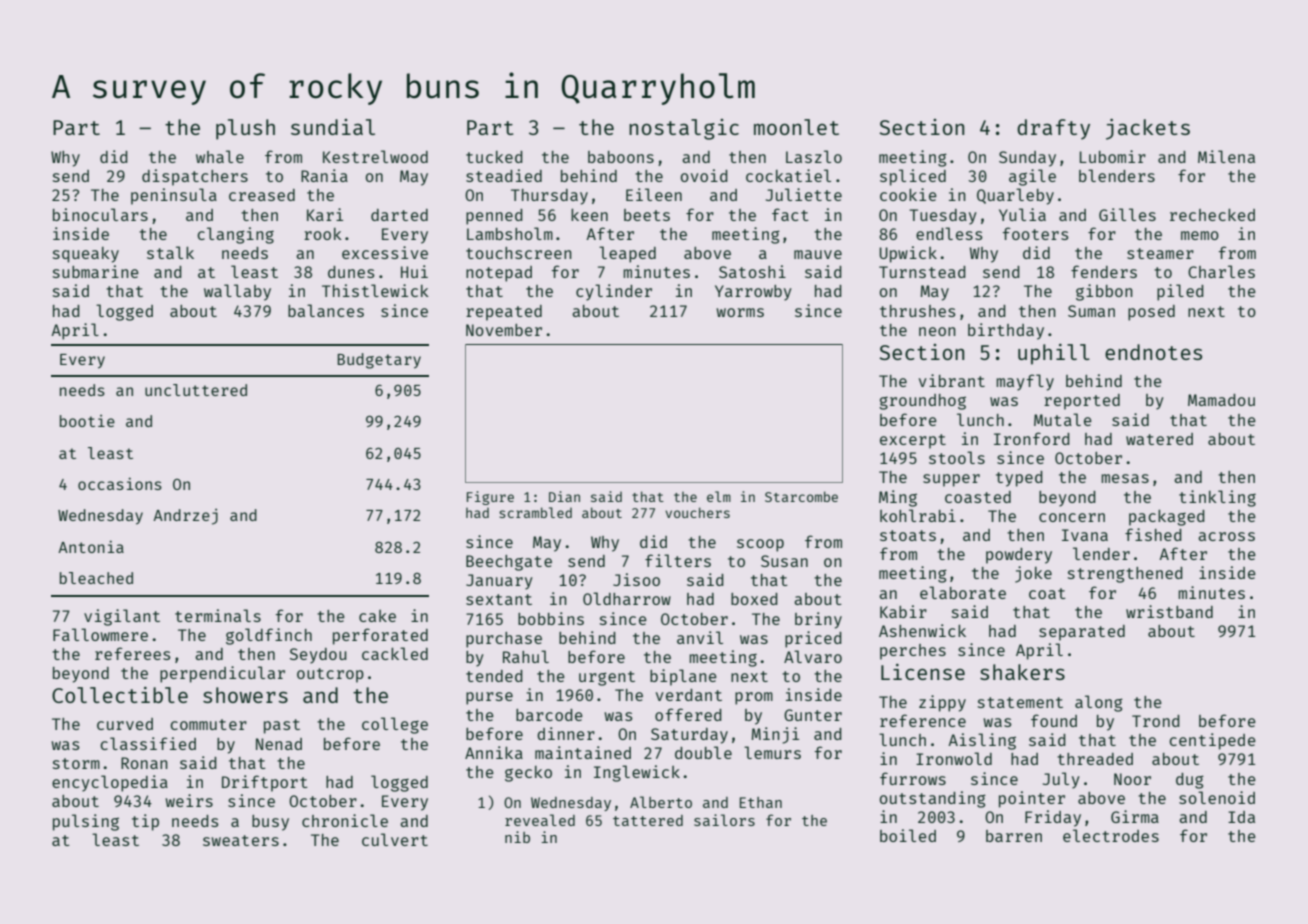  What do you see at coordinates (395, 839) in the screenshot?
I see `culvert` at bounding box center [395, 839].
